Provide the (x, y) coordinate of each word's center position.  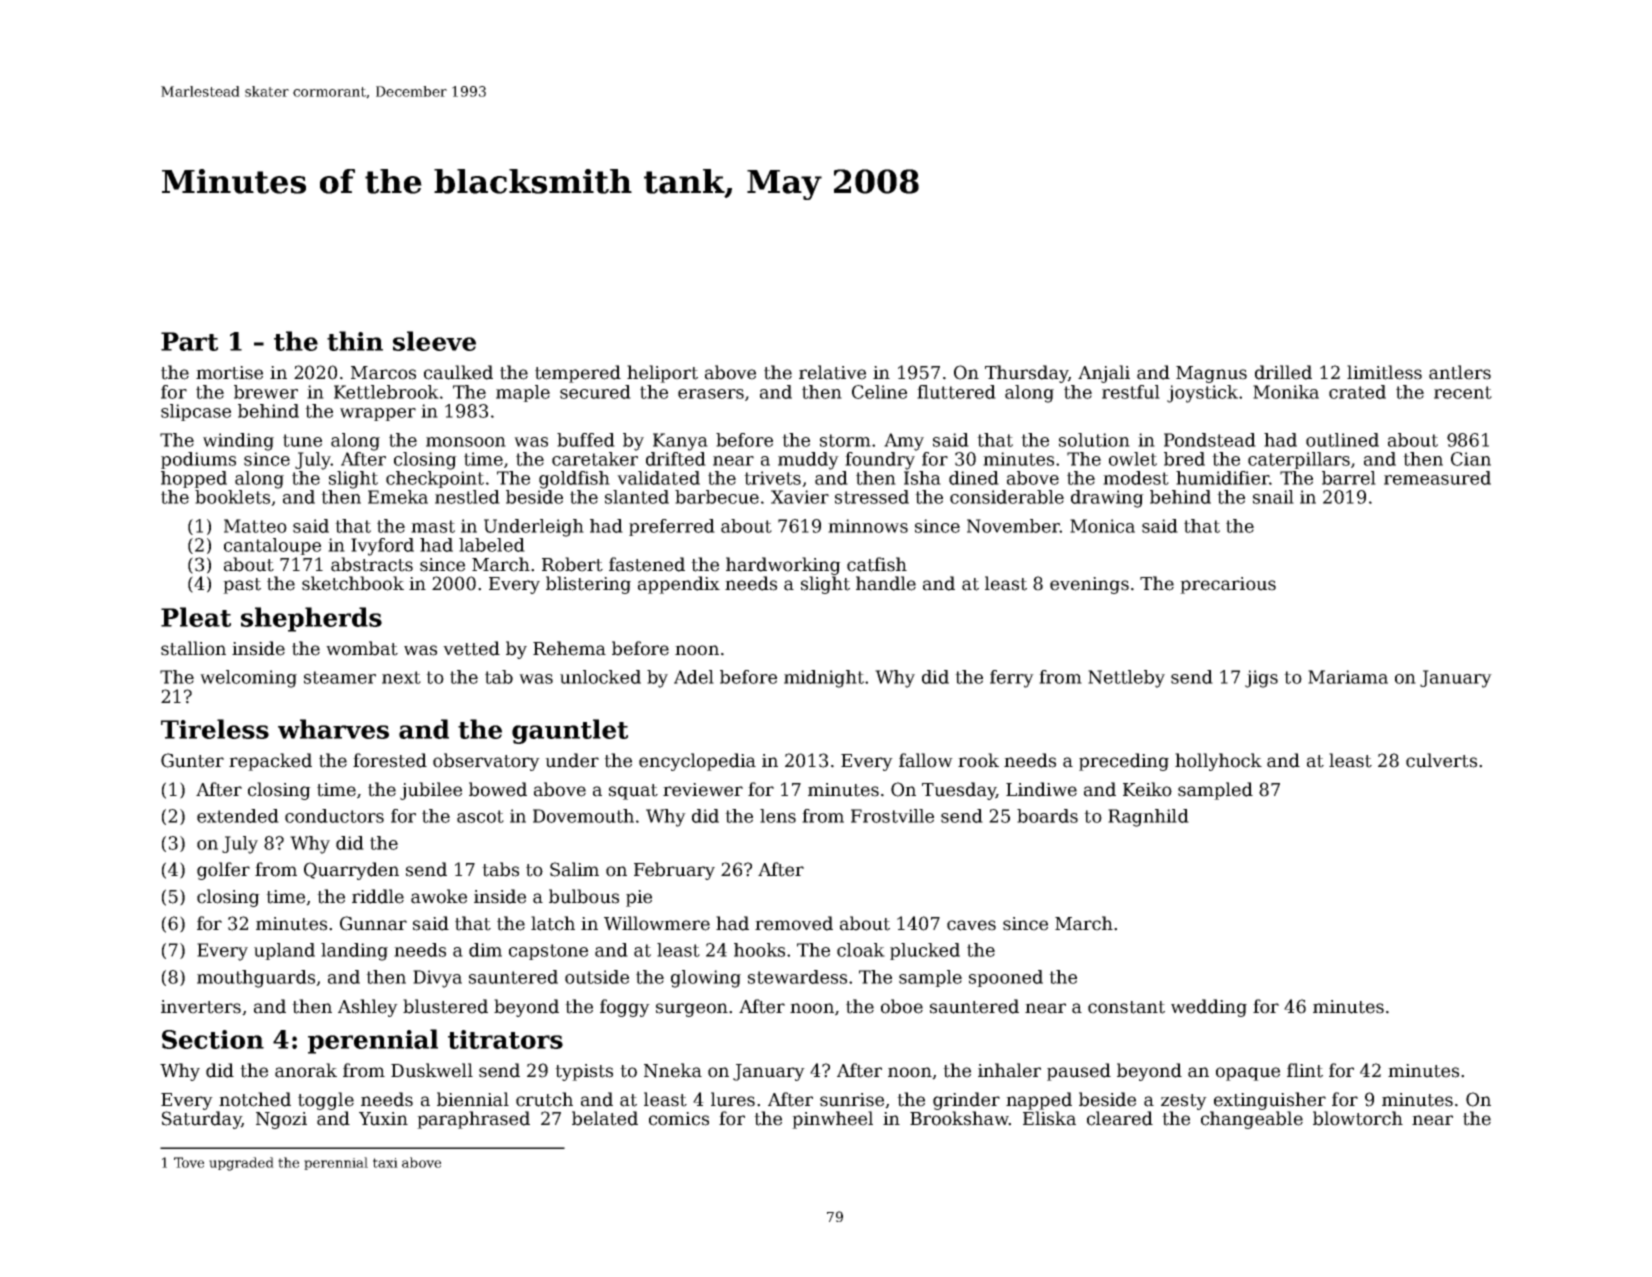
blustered (445, 1006)
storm (845, 440)
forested (390, 760)
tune (302, 440)
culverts (1441, 760)
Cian (1471, 459)
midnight (824, 679)
